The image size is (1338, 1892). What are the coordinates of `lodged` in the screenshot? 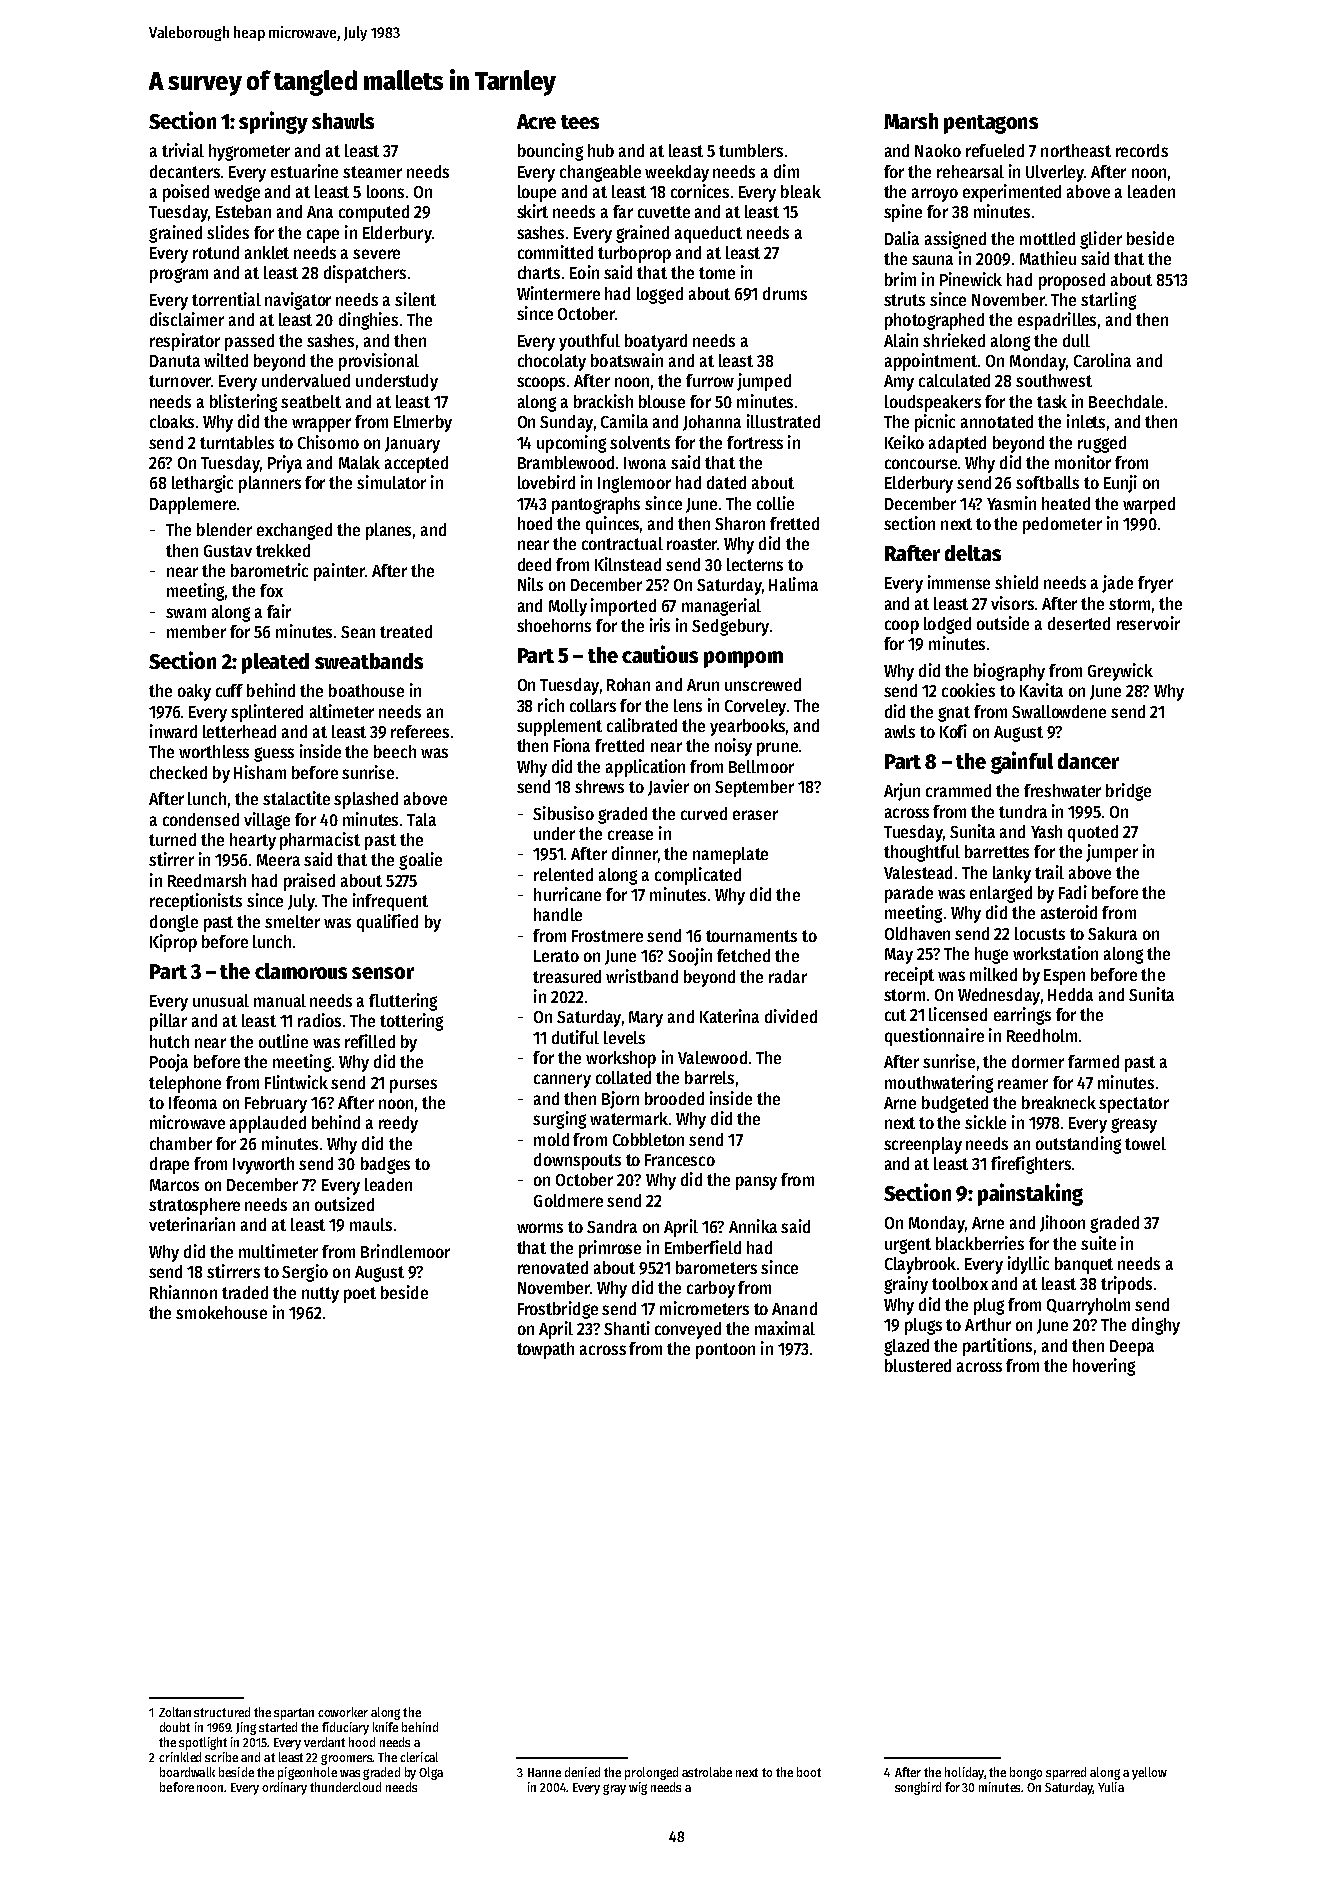 It's located at (947, 625).
